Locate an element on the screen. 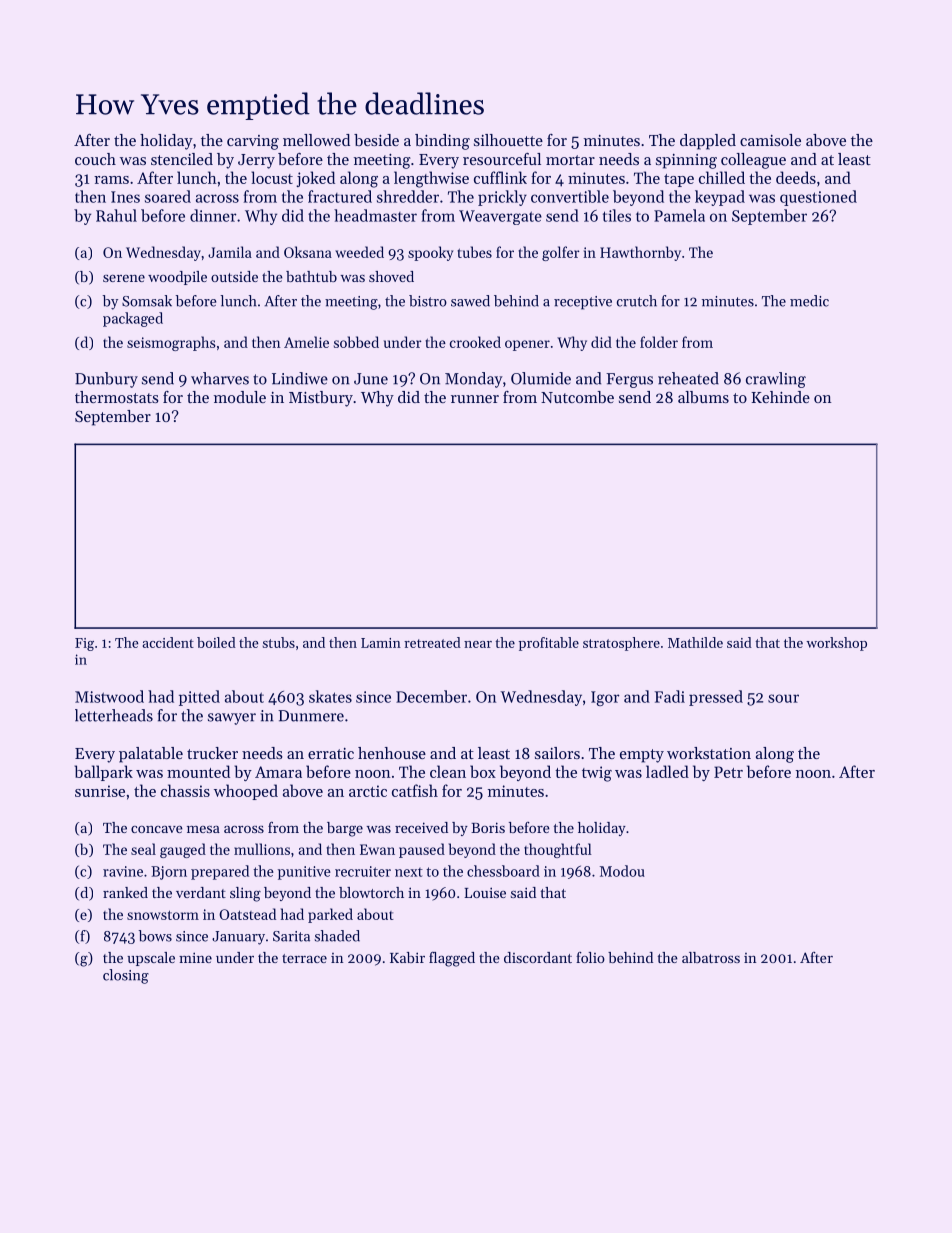  twig is located at coordinates (597, 774).
